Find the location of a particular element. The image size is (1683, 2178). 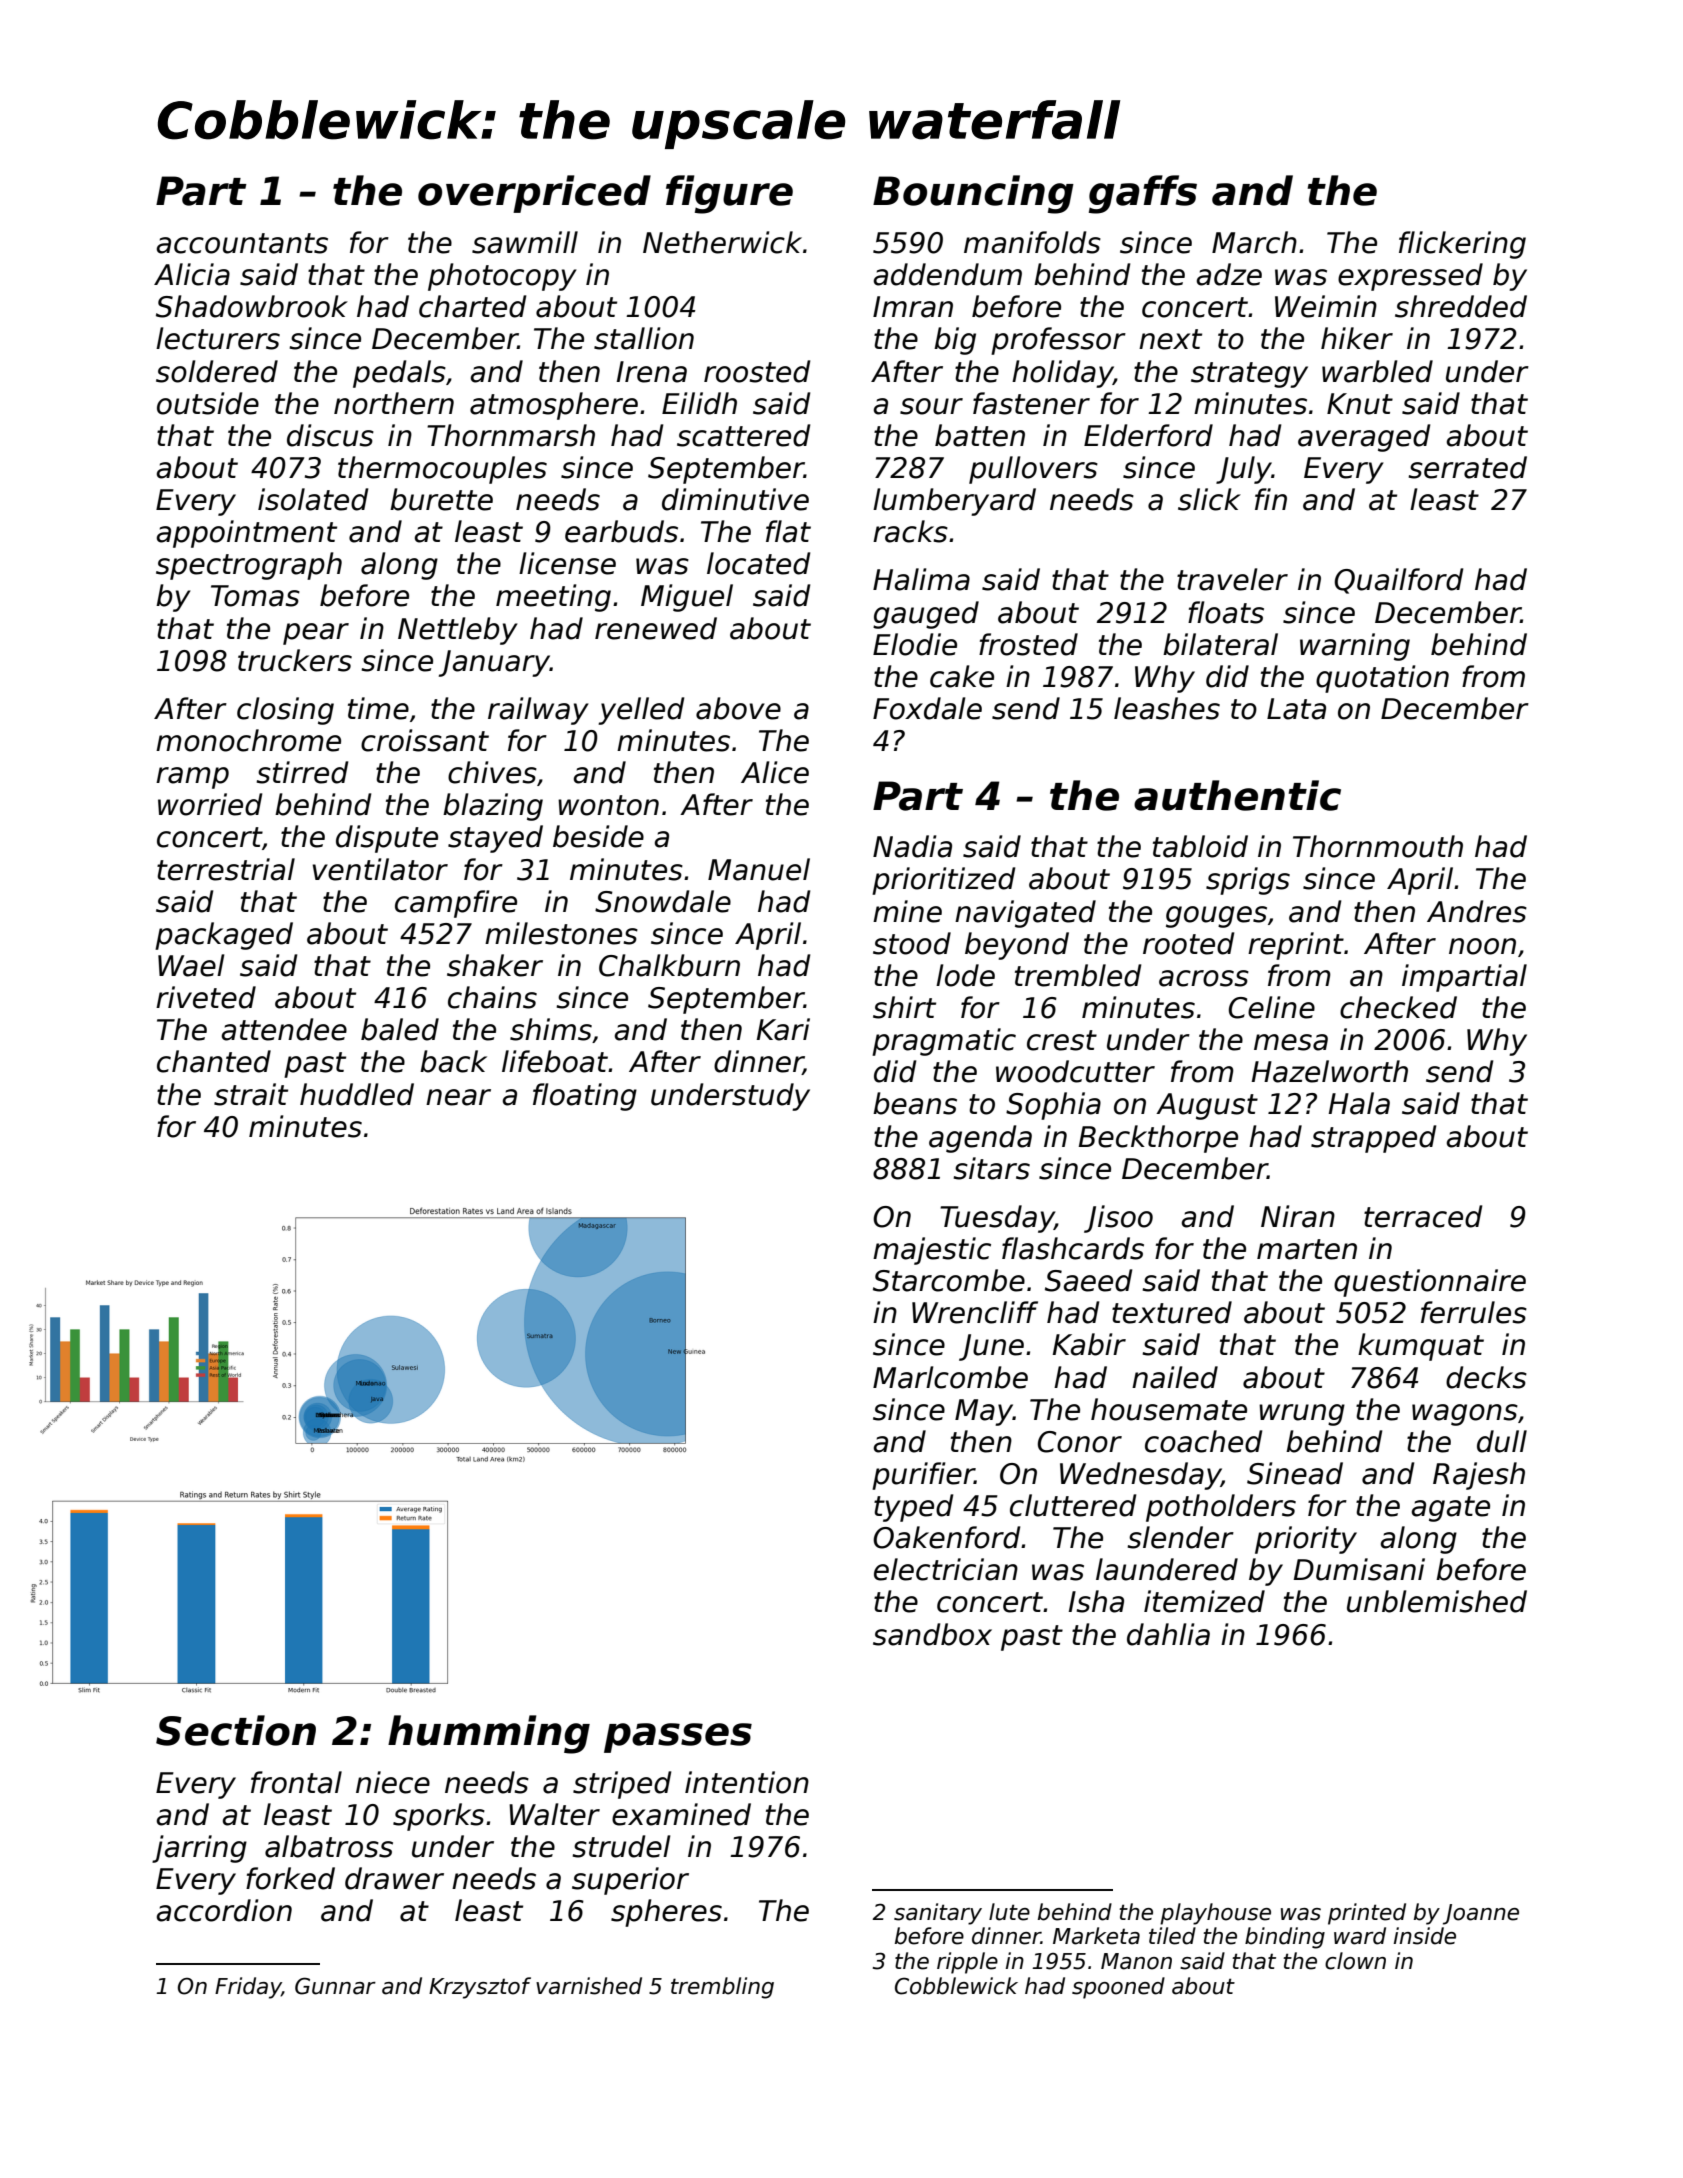

Eilidh is located at coordinates (699, 403).
